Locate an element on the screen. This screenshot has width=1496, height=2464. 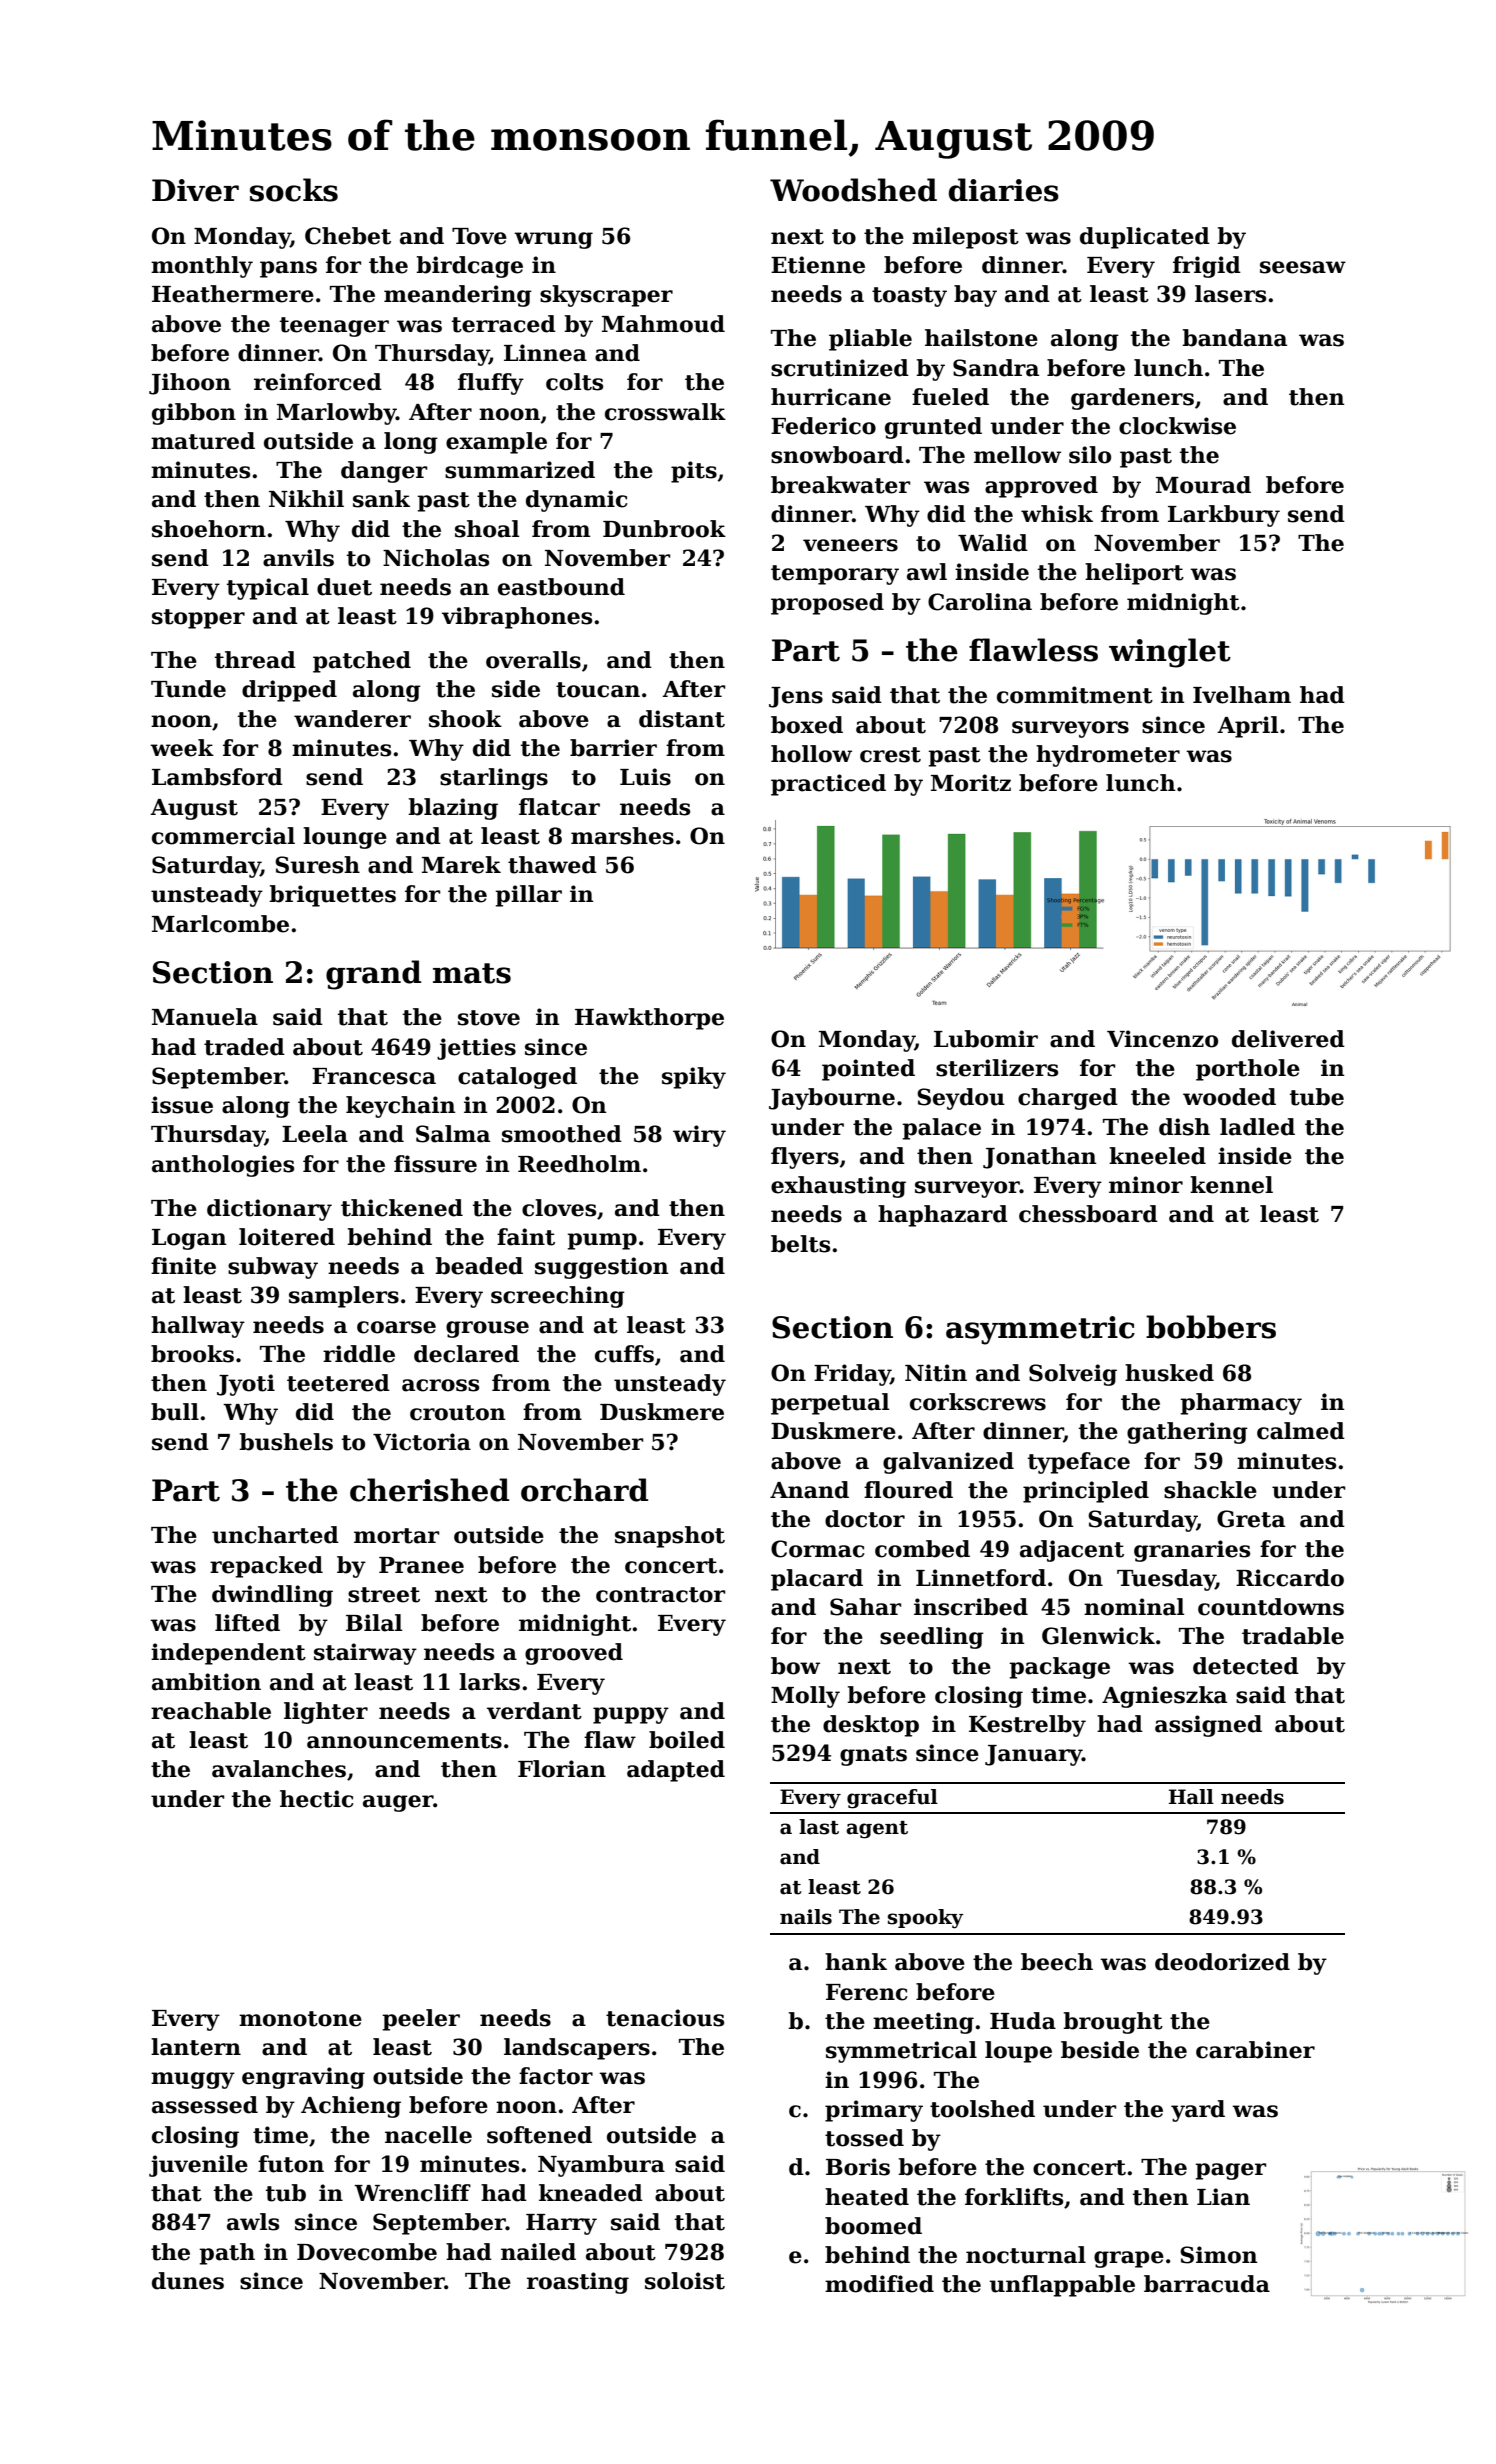
Dovecombe is located at coordinates (367, 2252).
